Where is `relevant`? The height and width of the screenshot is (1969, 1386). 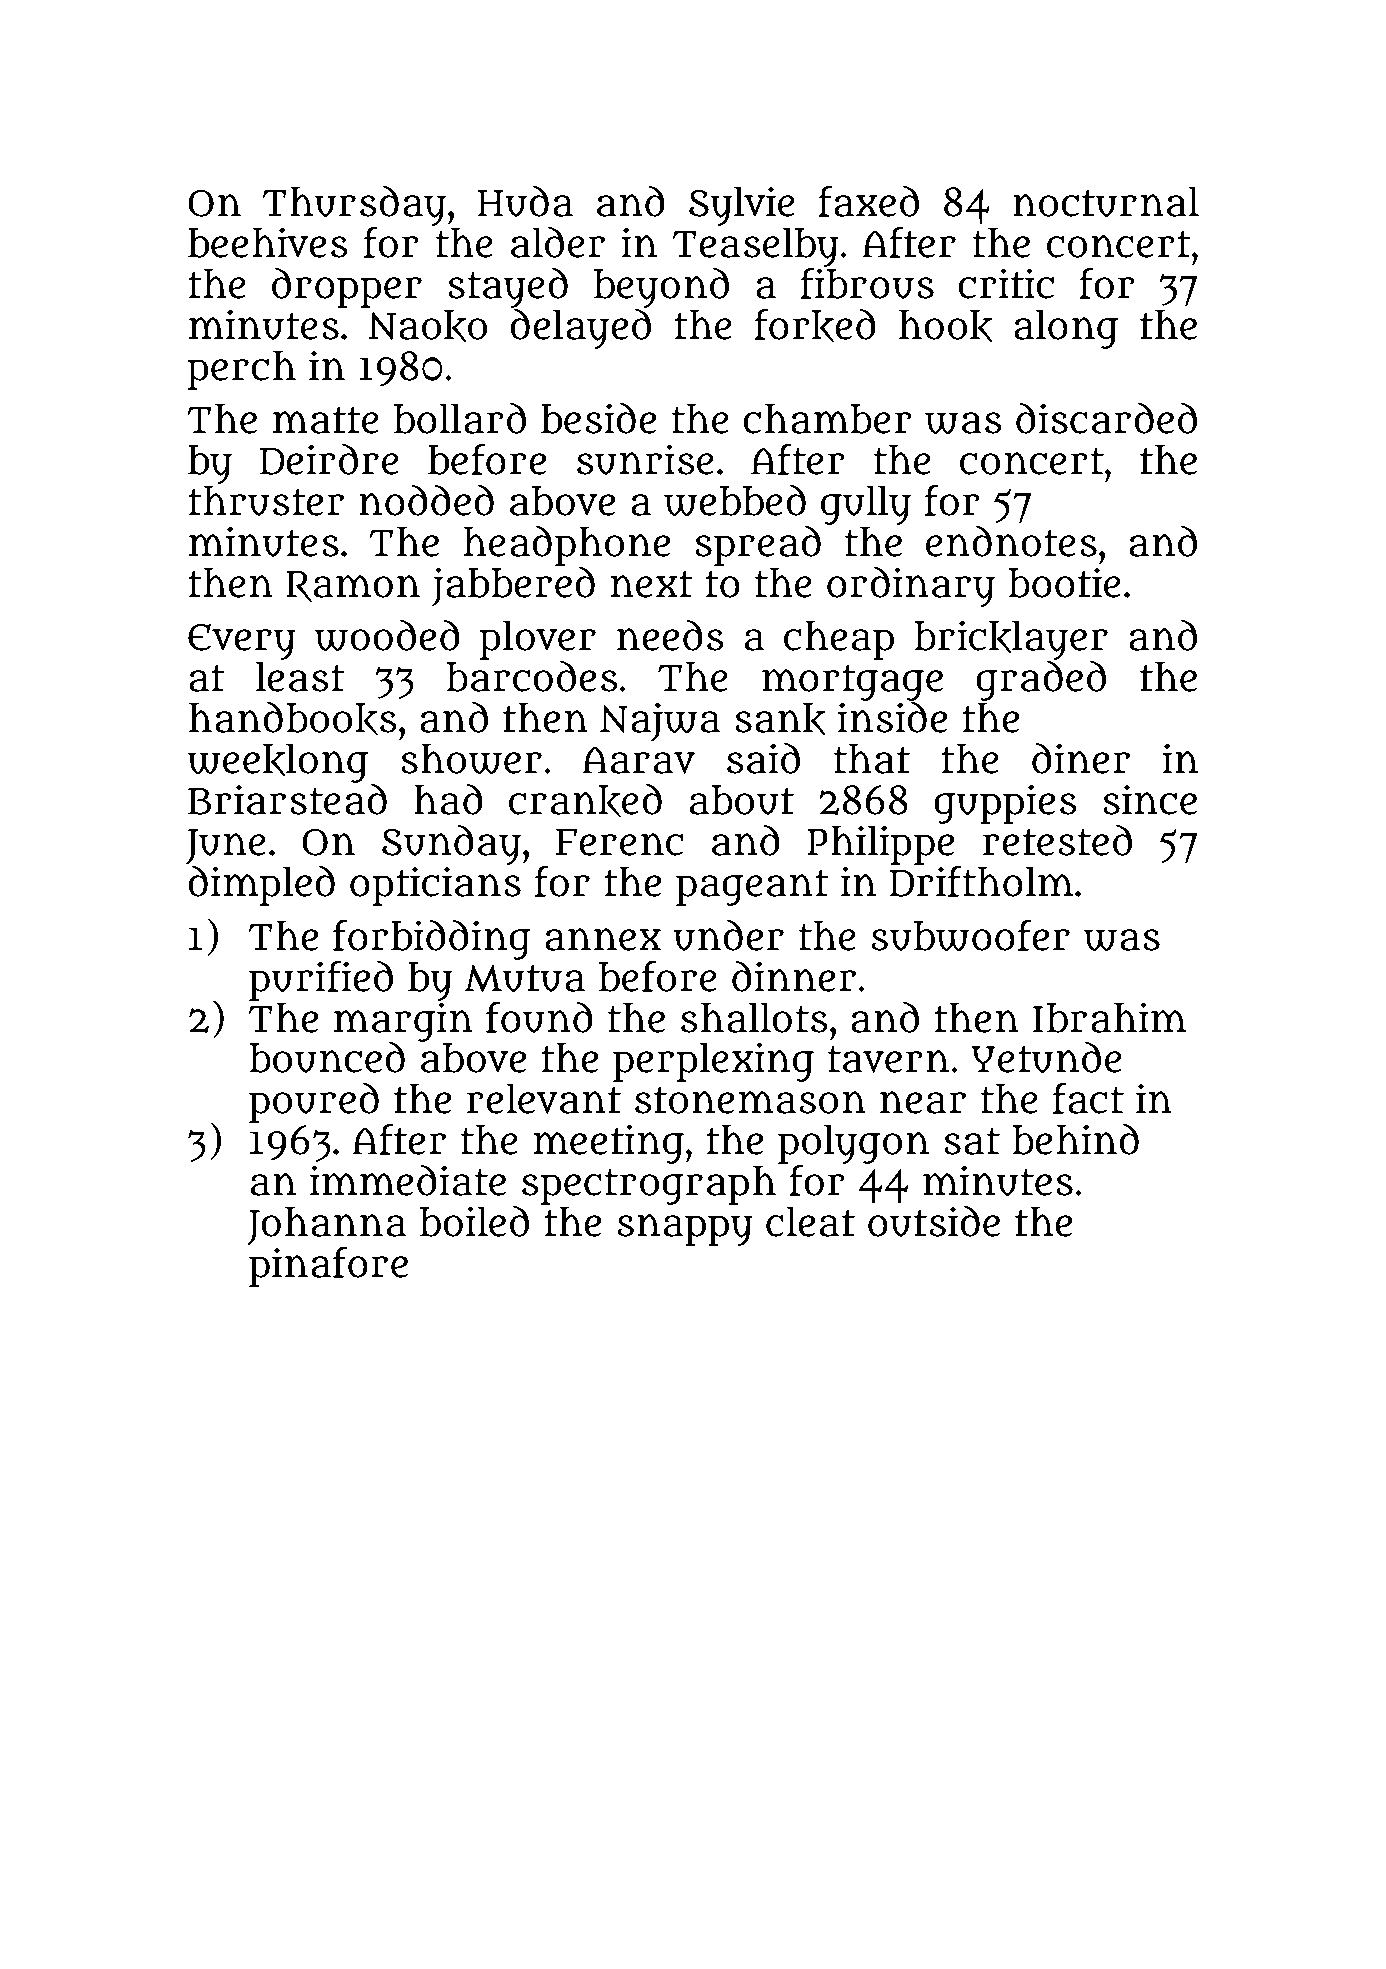 relevant is located at coordinates (544, 1098).
